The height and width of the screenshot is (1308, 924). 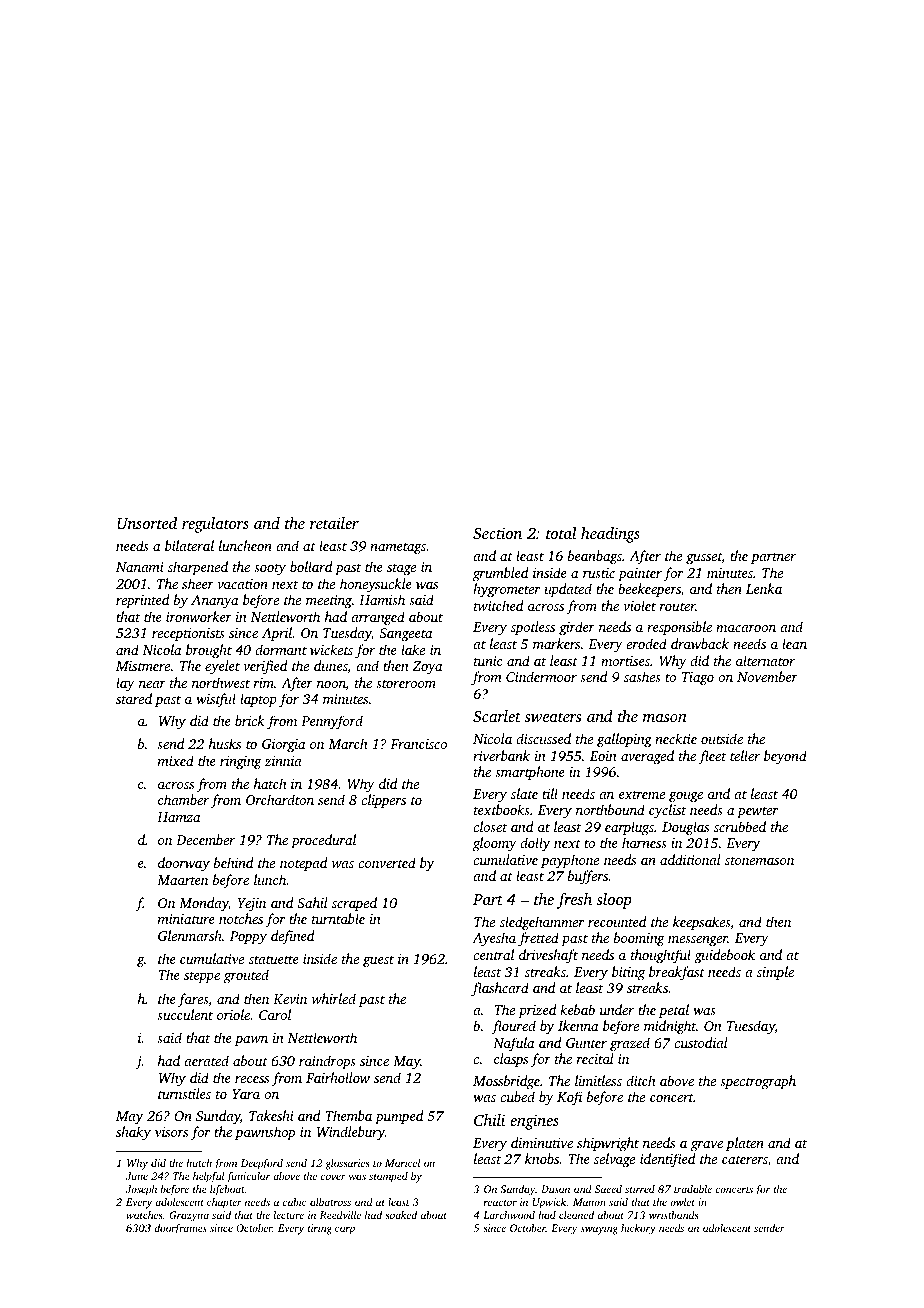 What do you see at coordinates (610, 535) in the screenshot?
I see `headings` at bounding box center [610, 535].
